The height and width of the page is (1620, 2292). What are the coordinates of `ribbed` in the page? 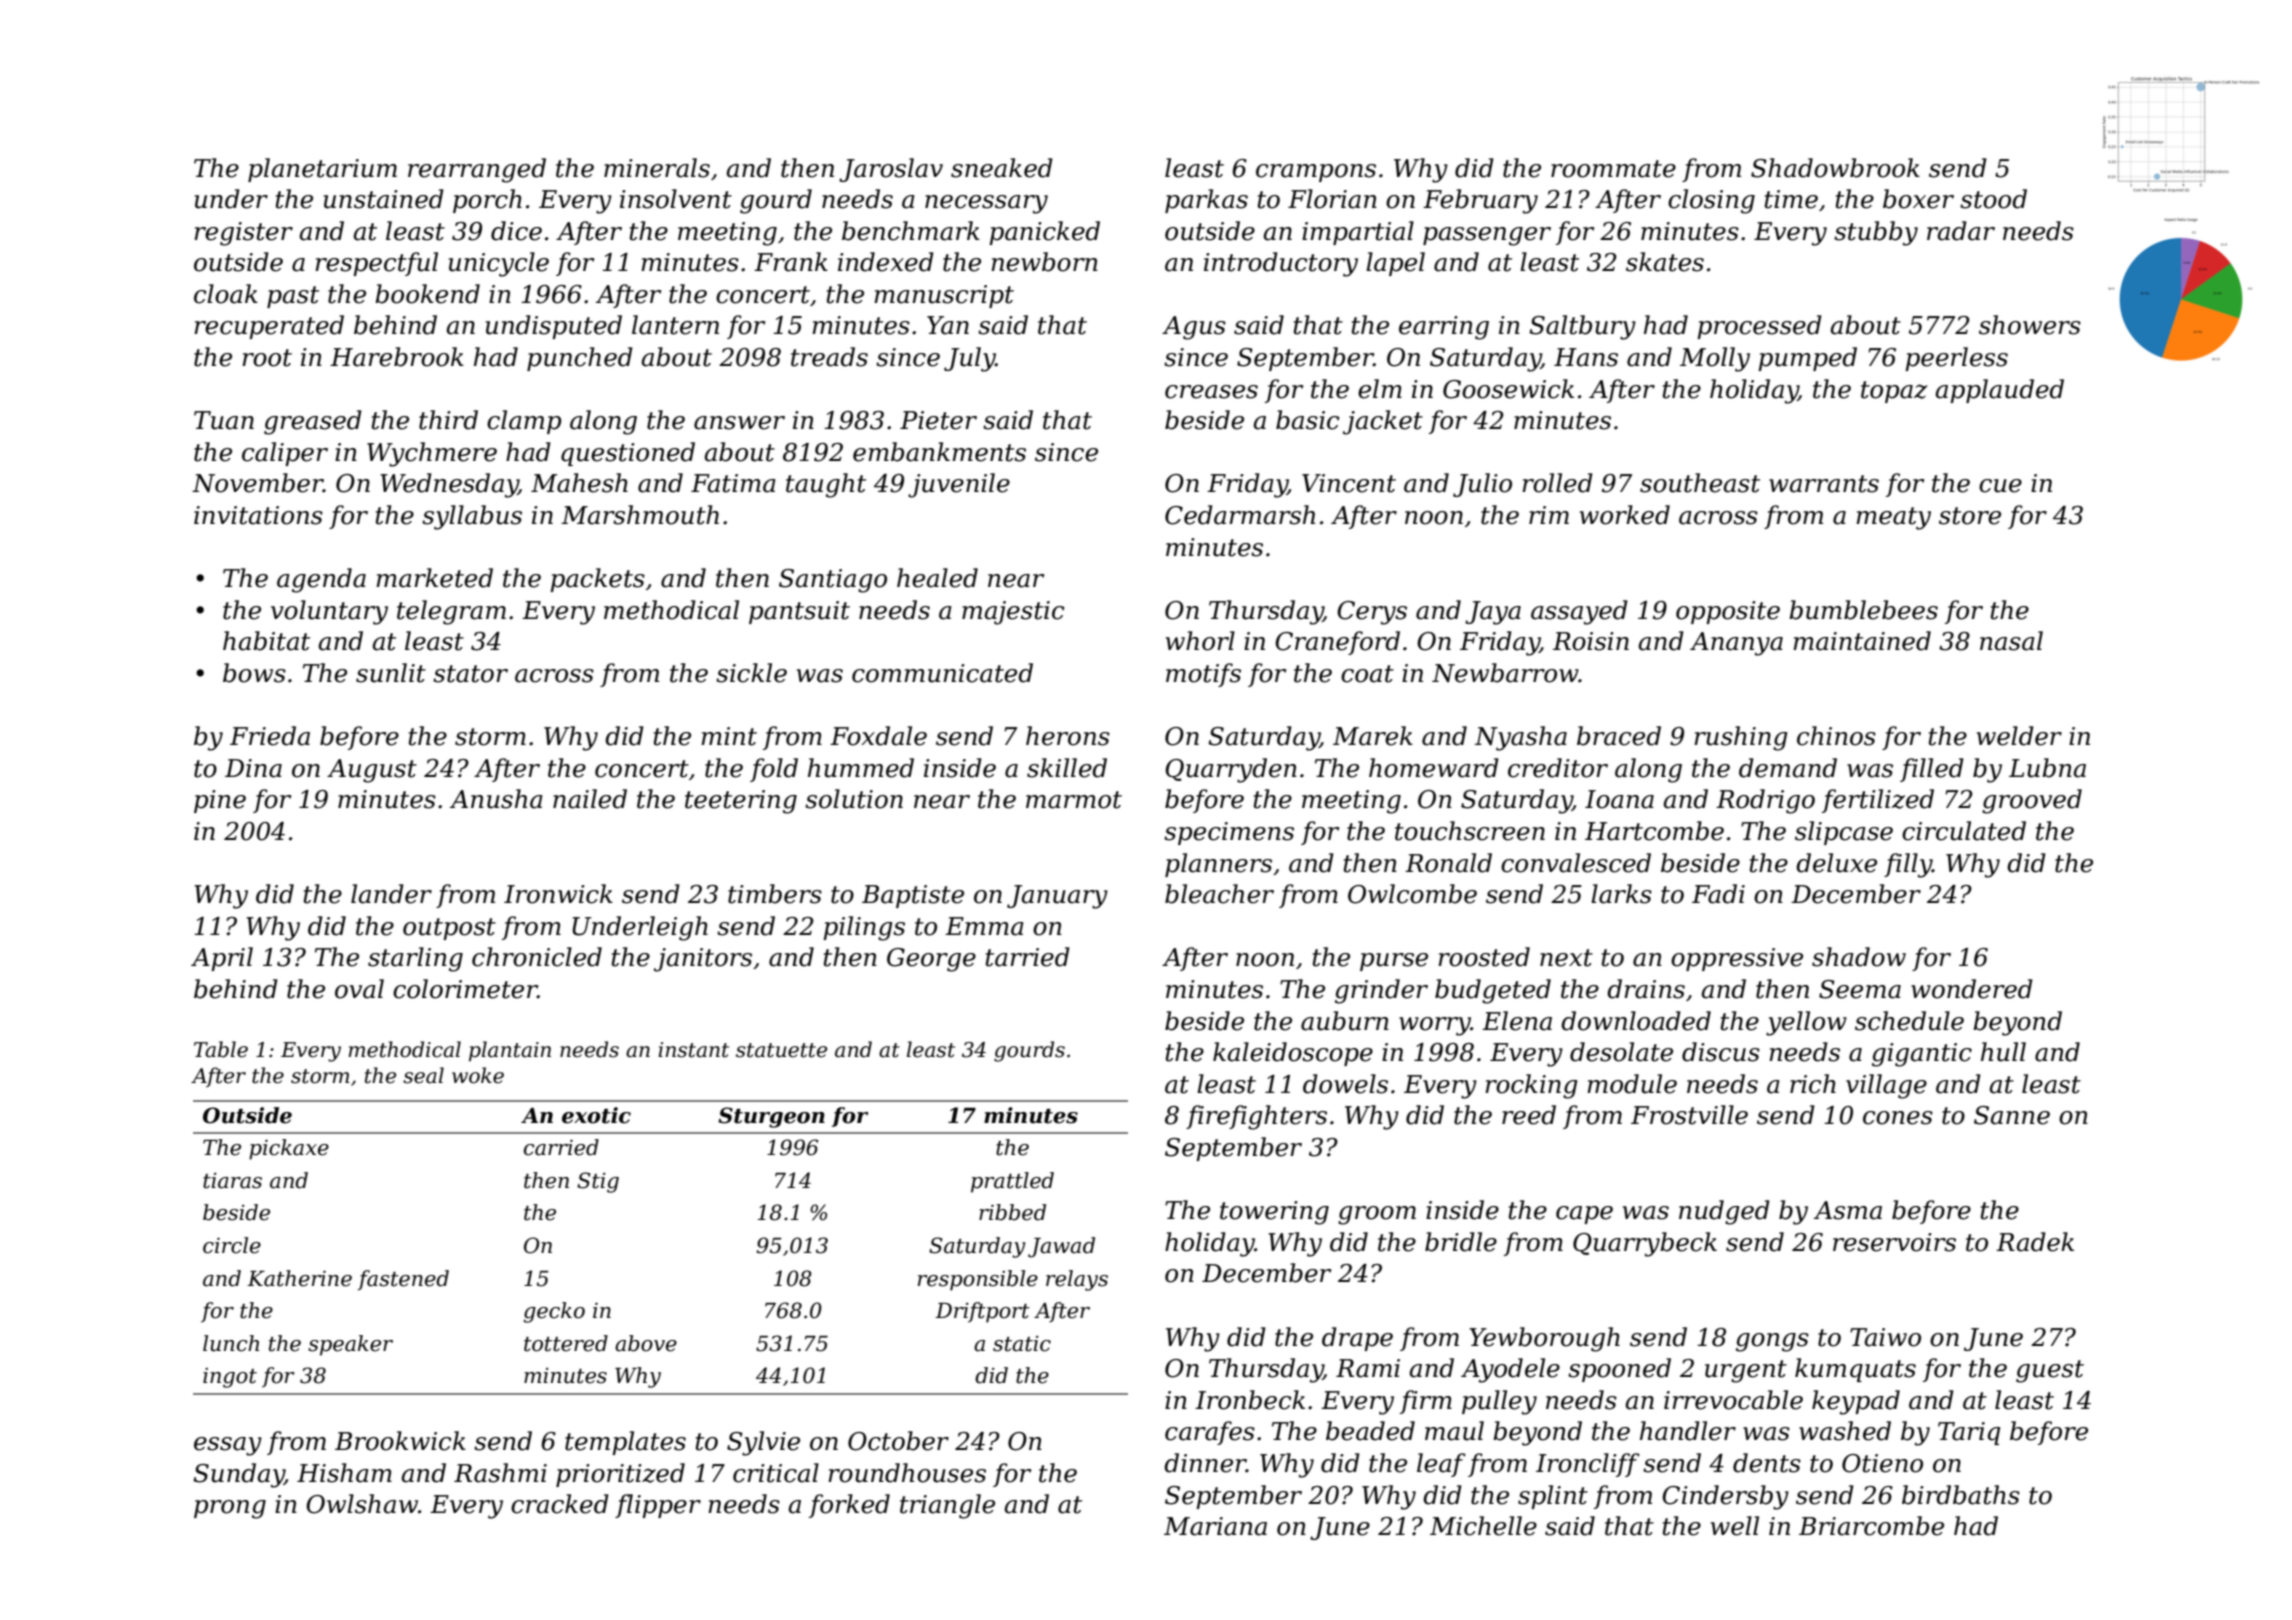 It's located at (1012, 1212).
